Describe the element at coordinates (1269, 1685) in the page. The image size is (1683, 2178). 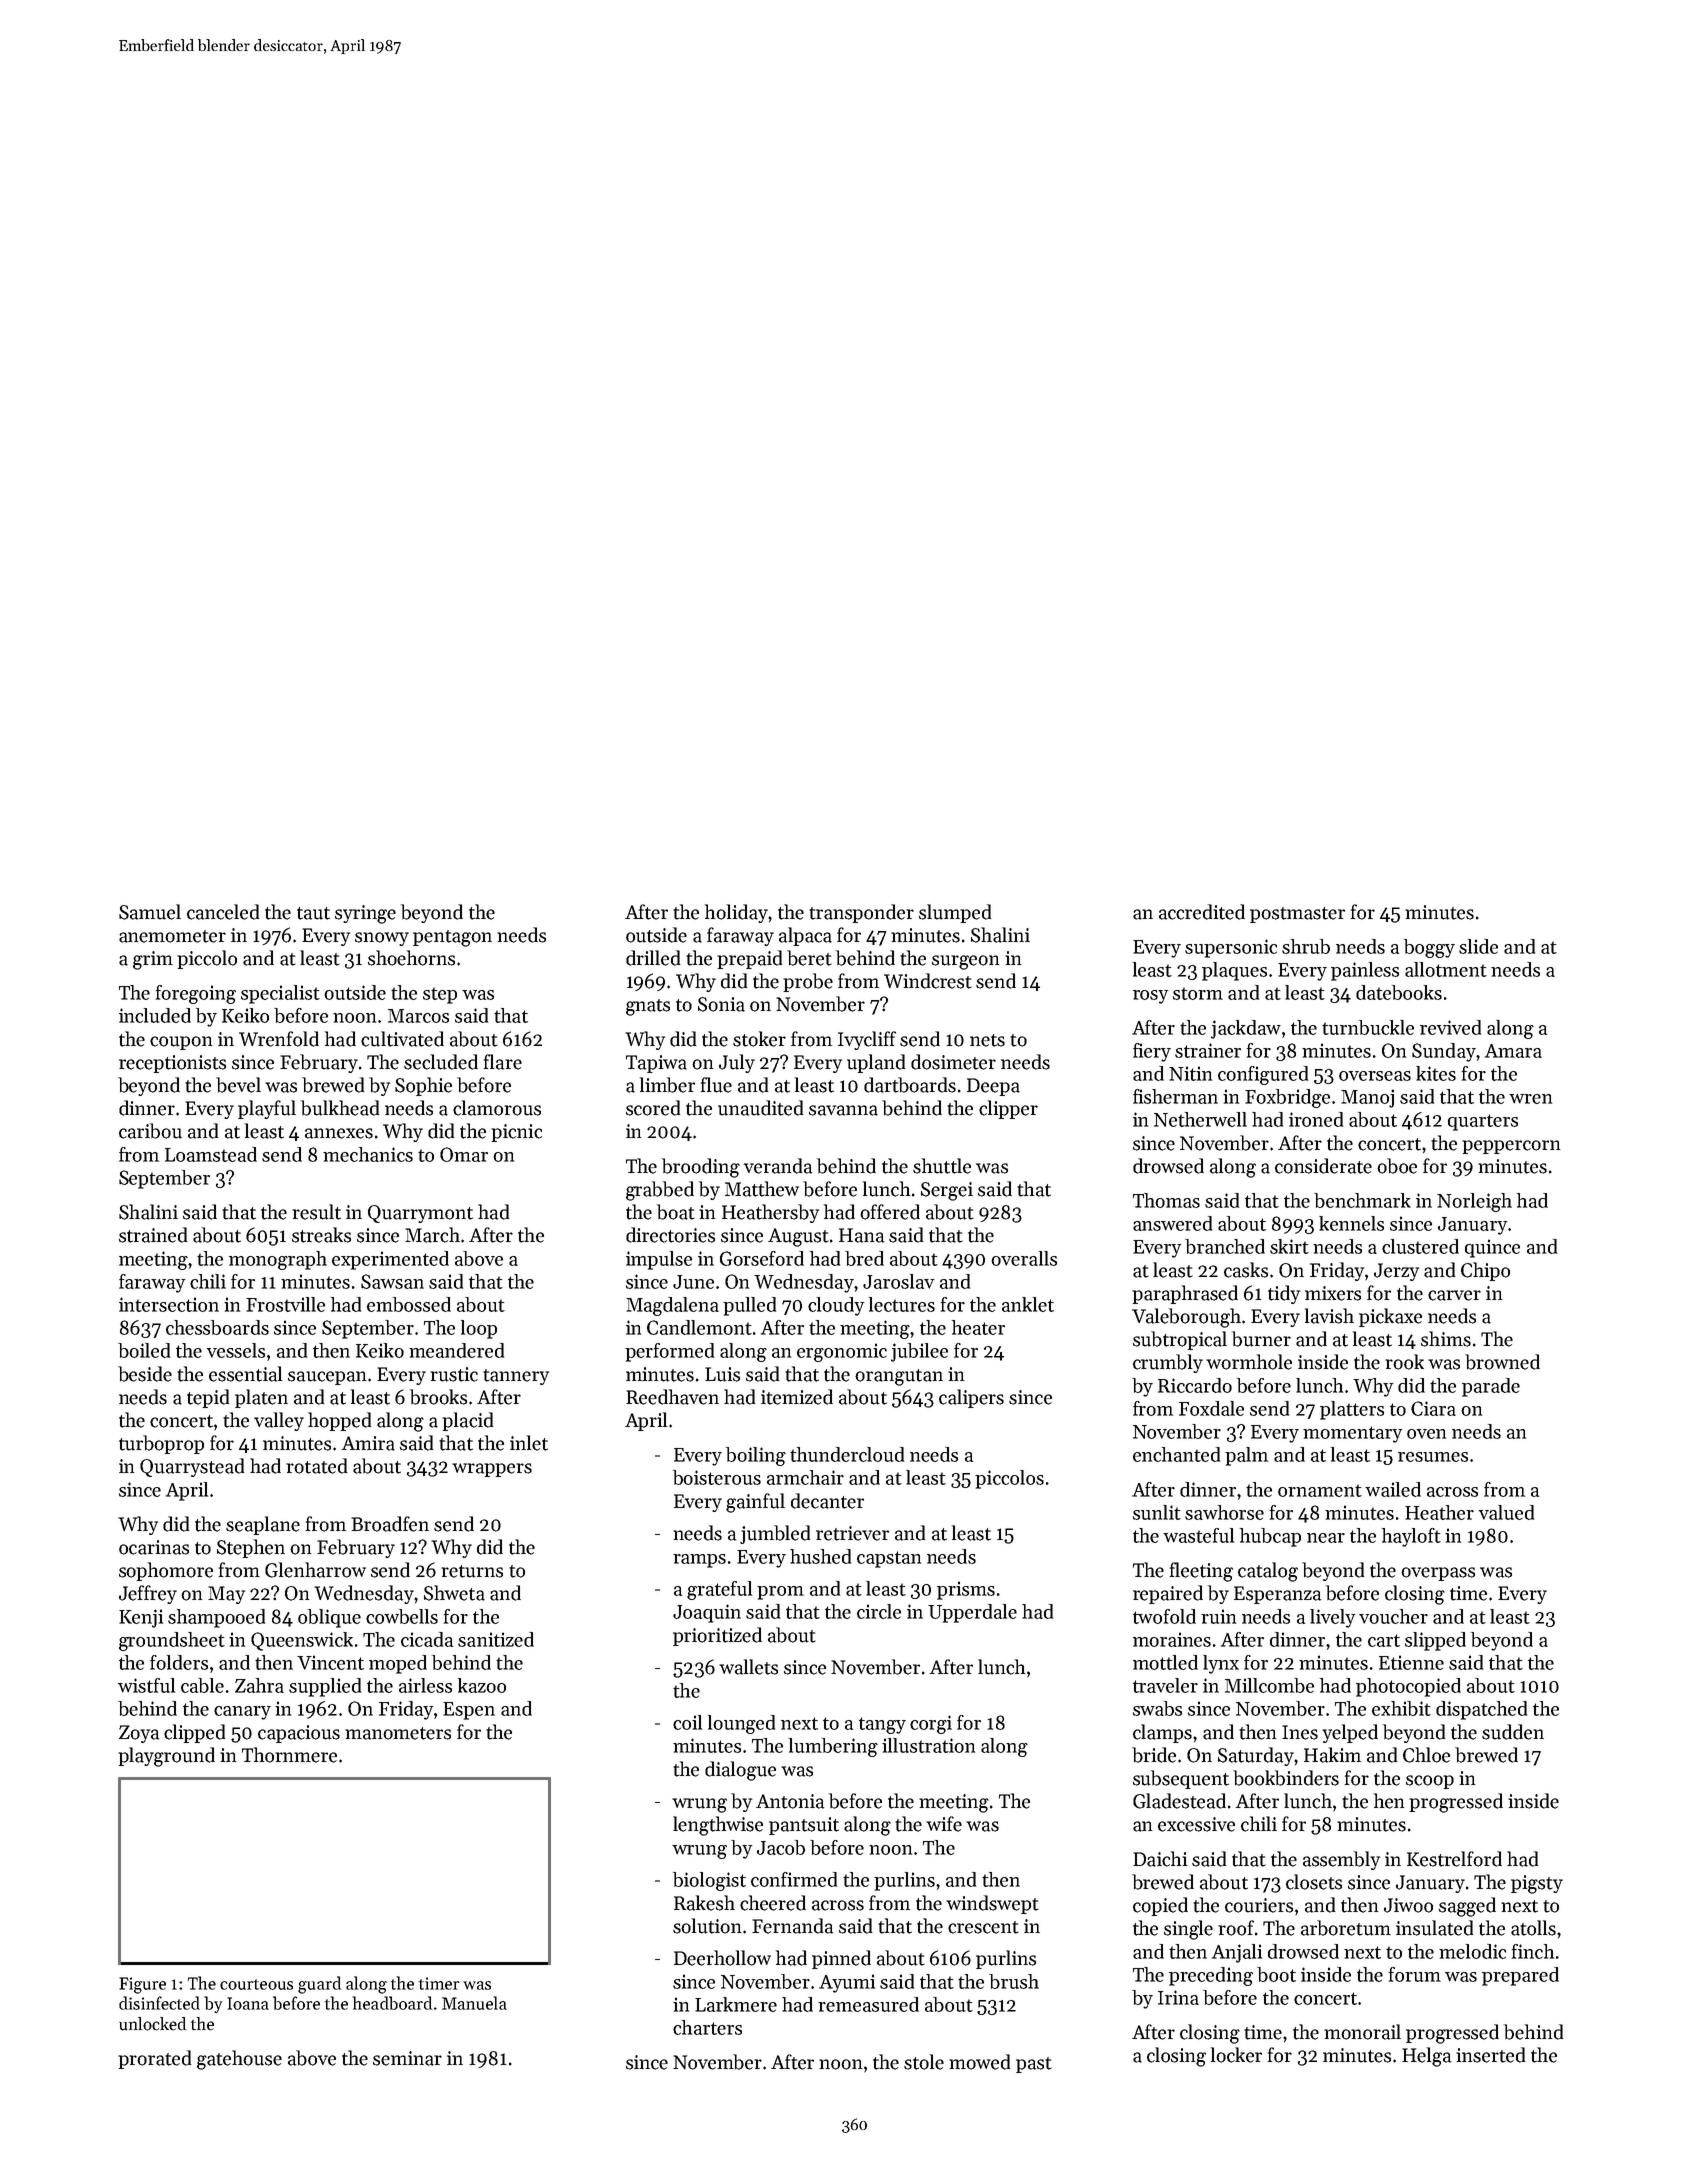
I see `Millcombe` at that location.
